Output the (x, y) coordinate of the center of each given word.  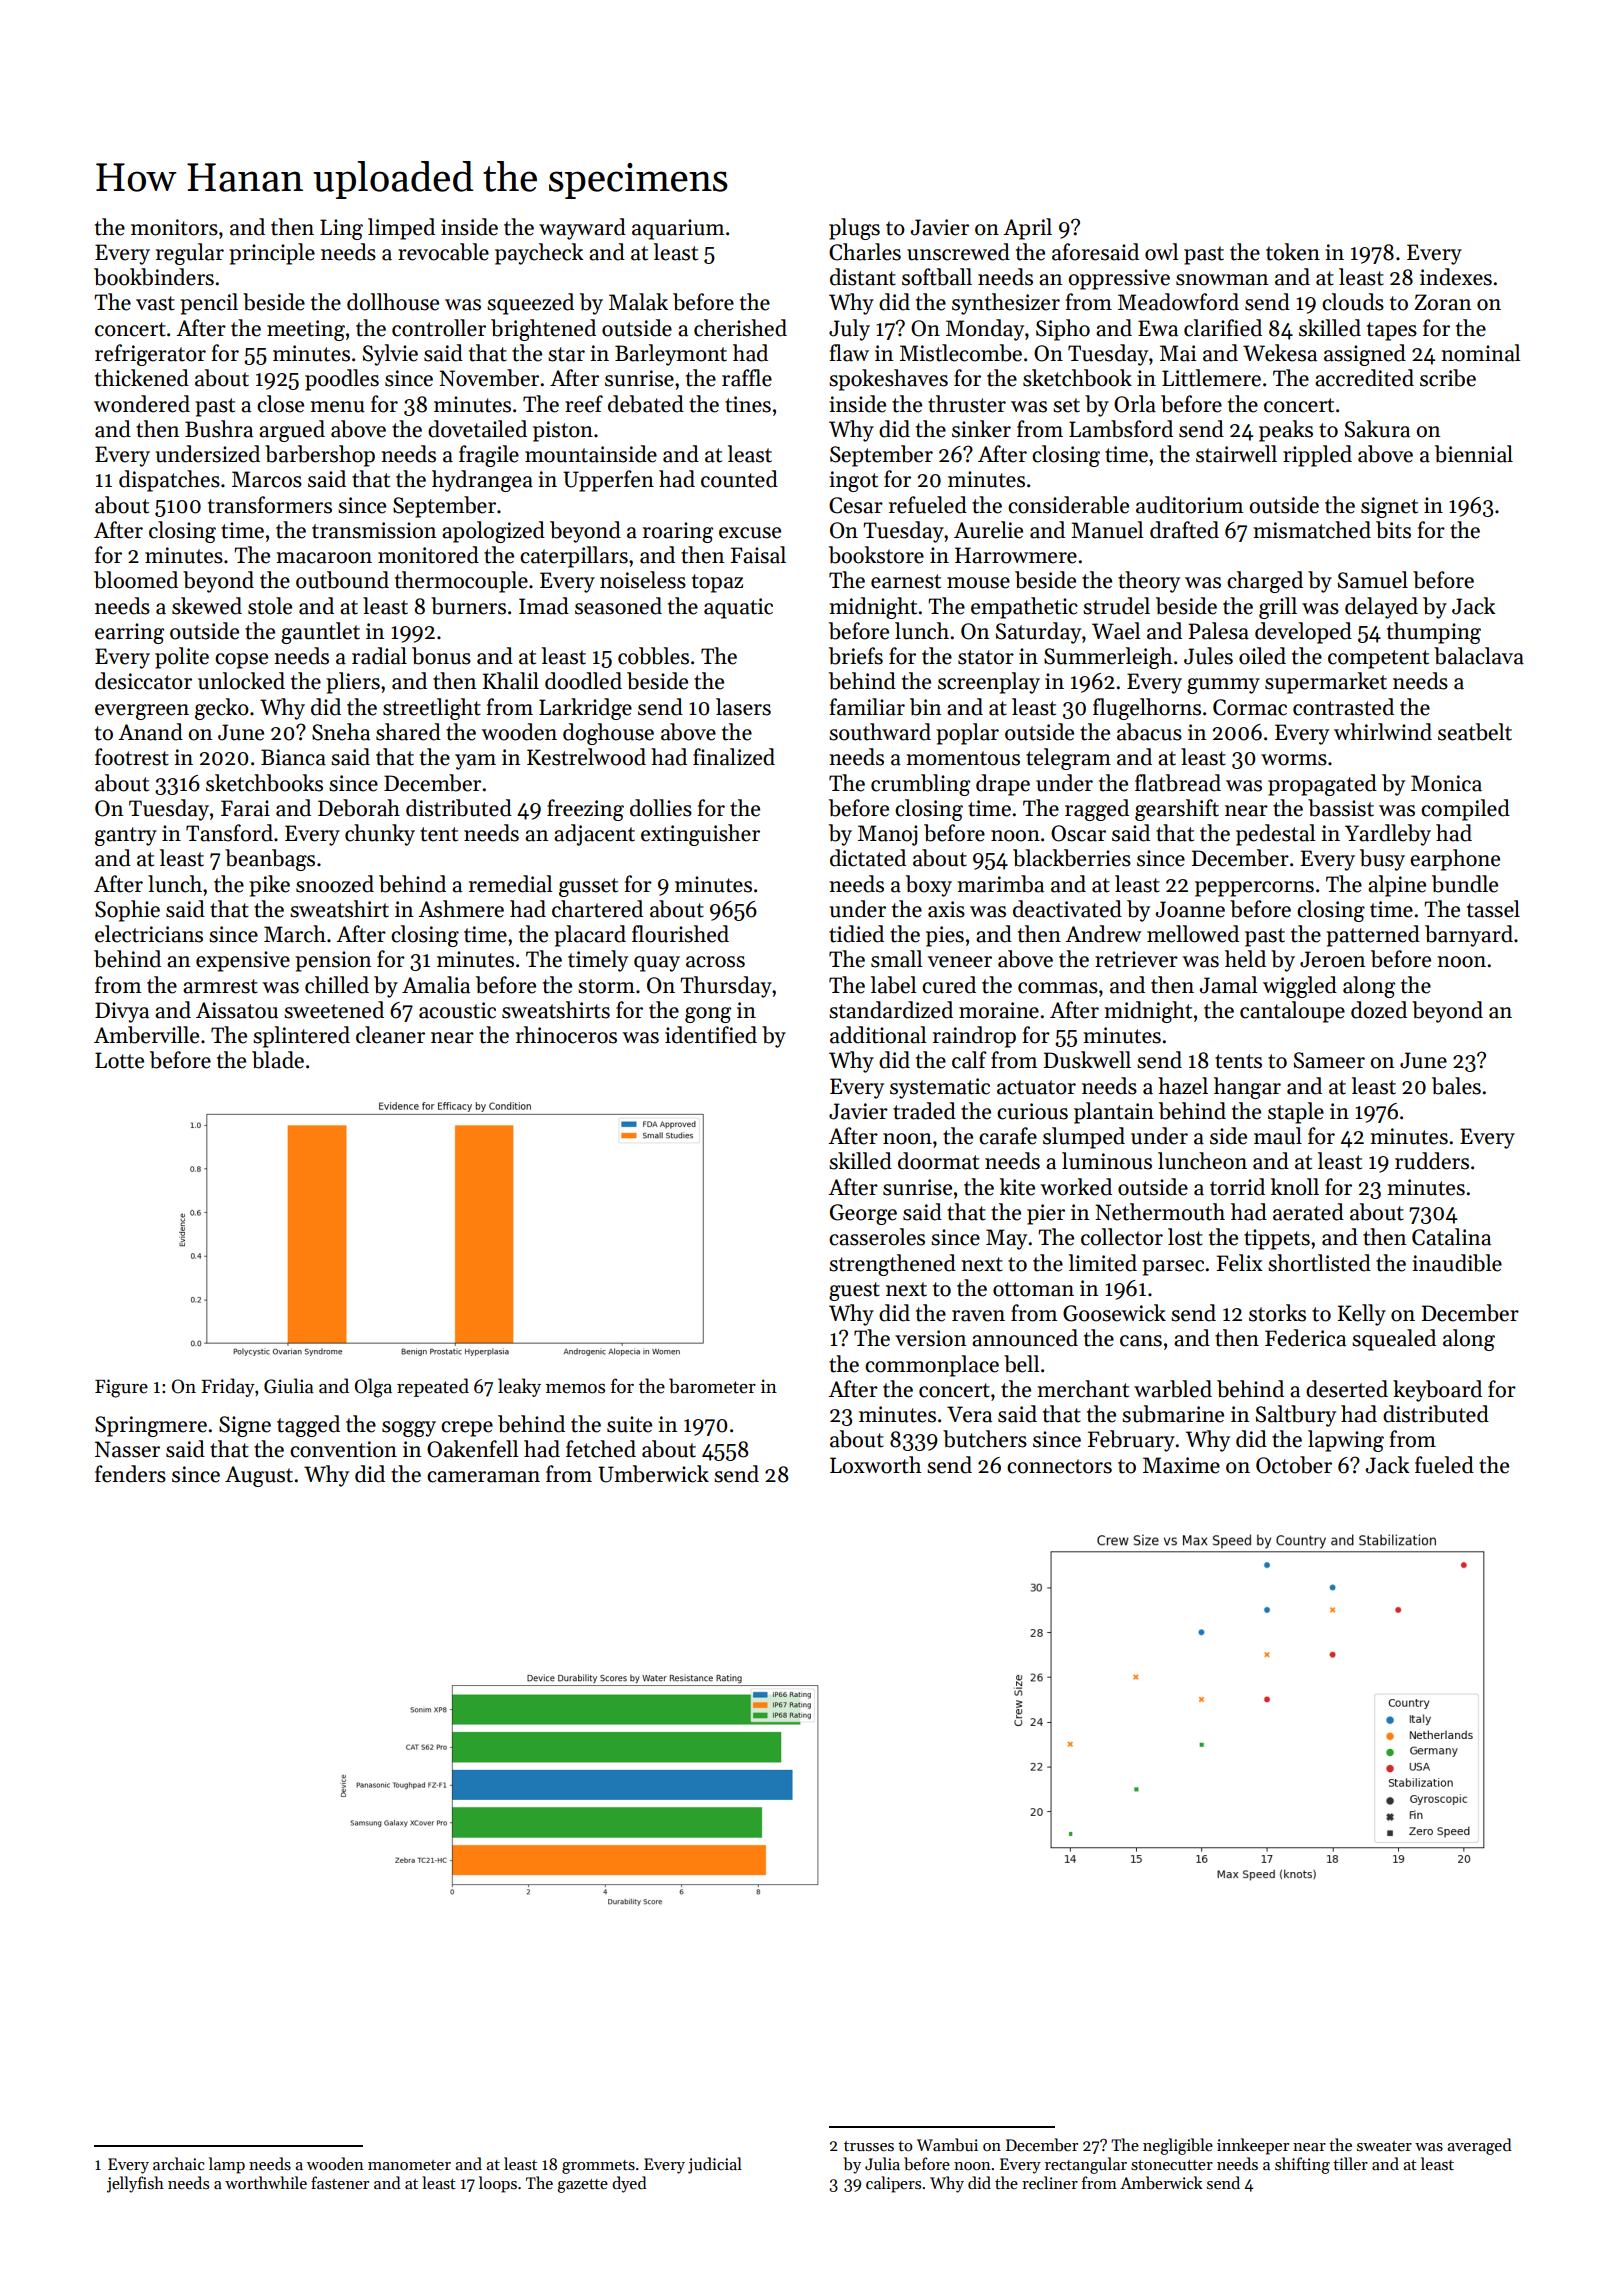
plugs (854, 229)
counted (739, 479)
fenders (130, 1474)
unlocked (241, 681)
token (1293, 252)
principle (272, 254)
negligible (1178, 2146)
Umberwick (653, 1474)
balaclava (1479, 656)
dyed (629, 2184)
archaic (179, 2163)
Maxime (1181, 1465)
